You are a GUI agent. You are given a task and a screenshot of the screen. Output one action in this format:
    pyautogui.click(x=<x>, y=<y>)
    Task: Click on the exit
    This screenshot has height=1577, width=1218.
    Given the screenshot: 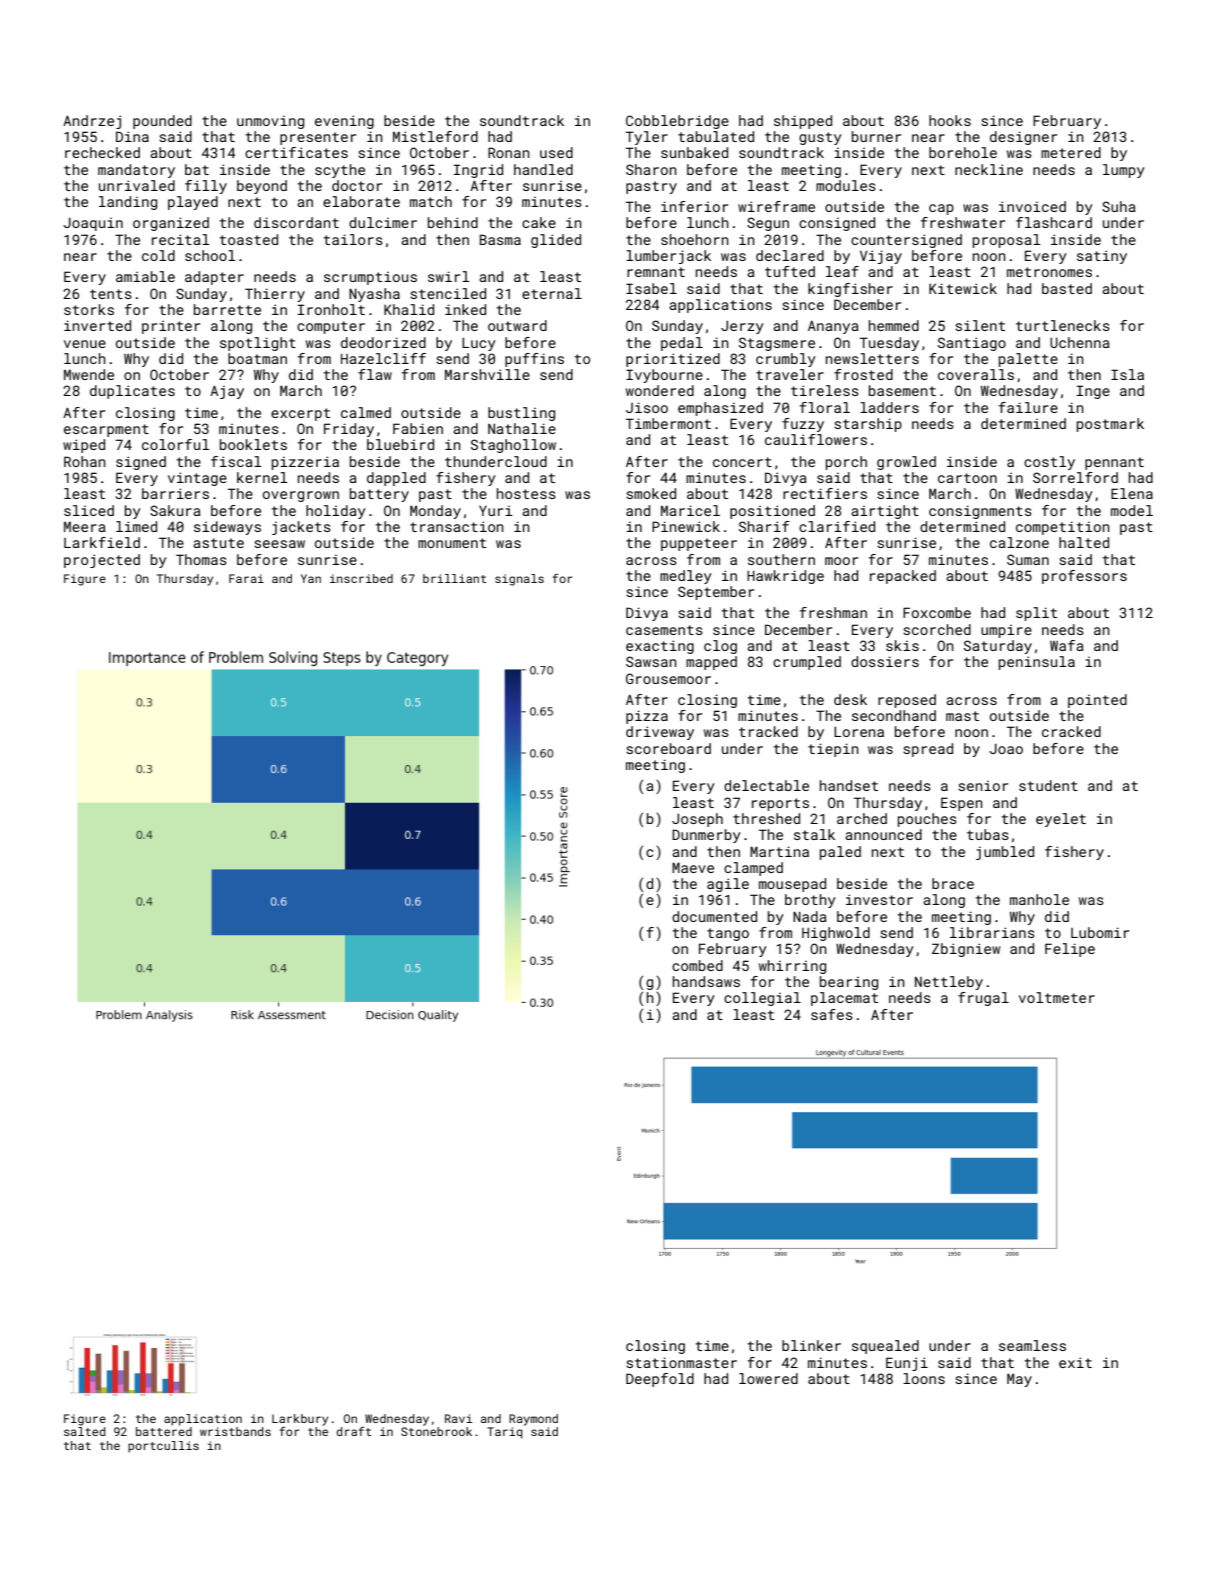 What is the action you would take?
    pyautogui.click(x=1075, y=1362)
